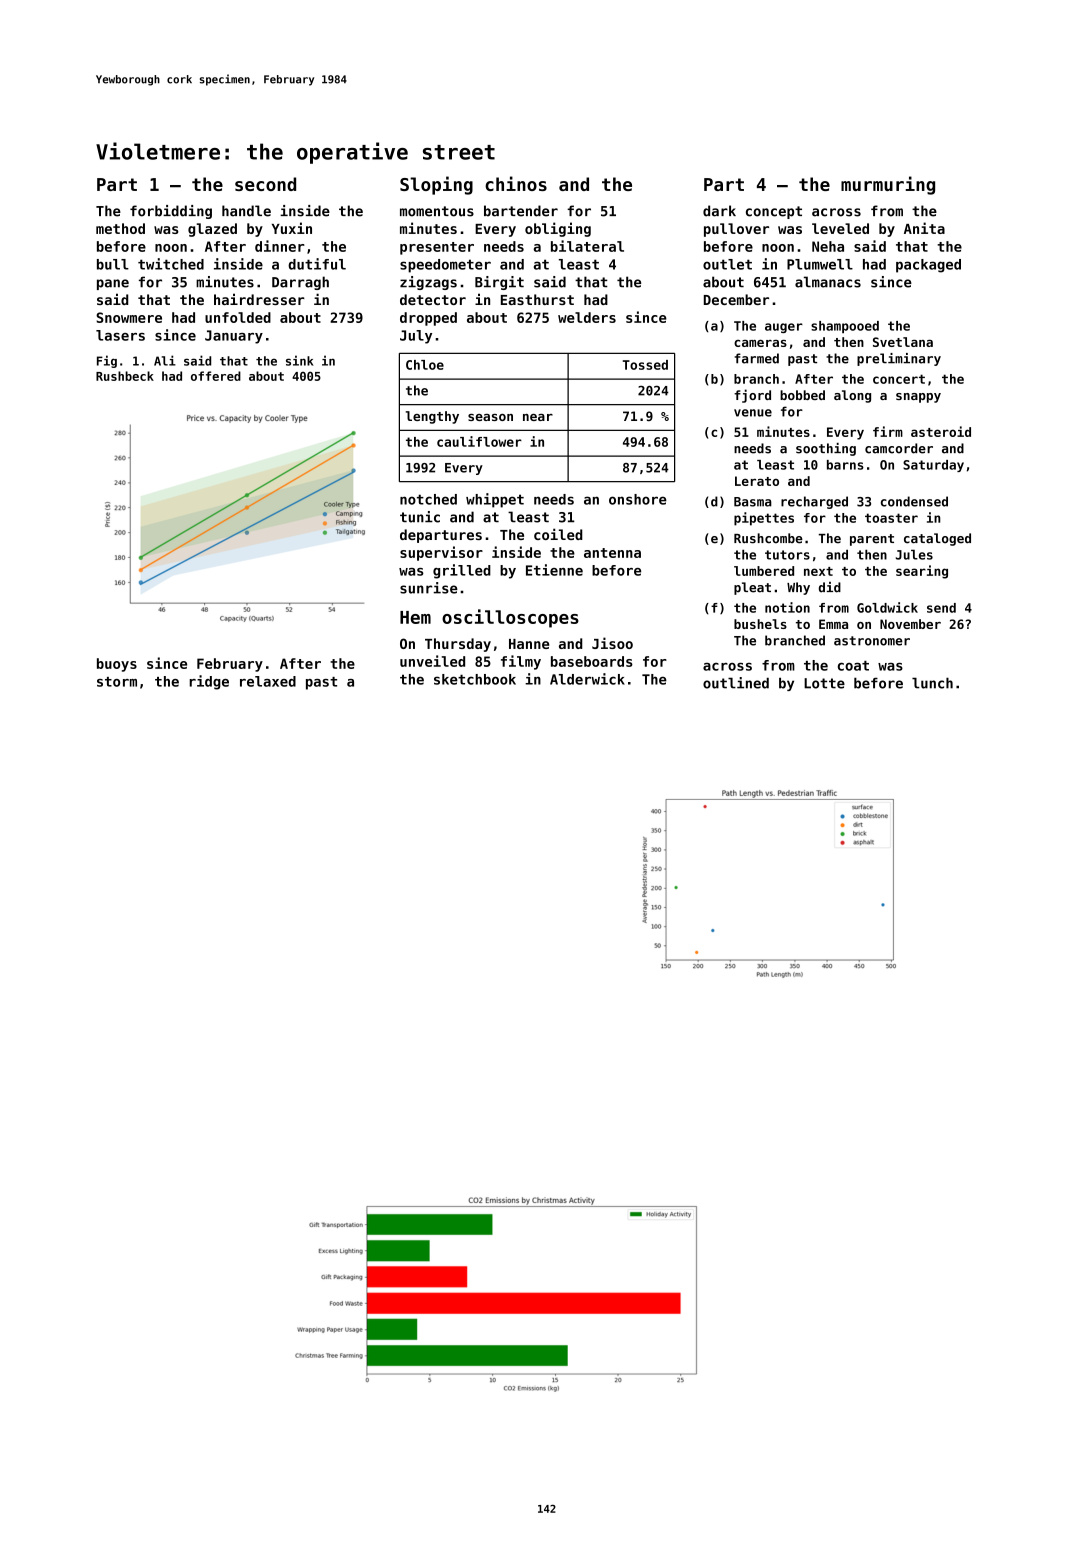 This image has height=1555, width=1074. I want to click on Plumwell, so click(820, 264).
